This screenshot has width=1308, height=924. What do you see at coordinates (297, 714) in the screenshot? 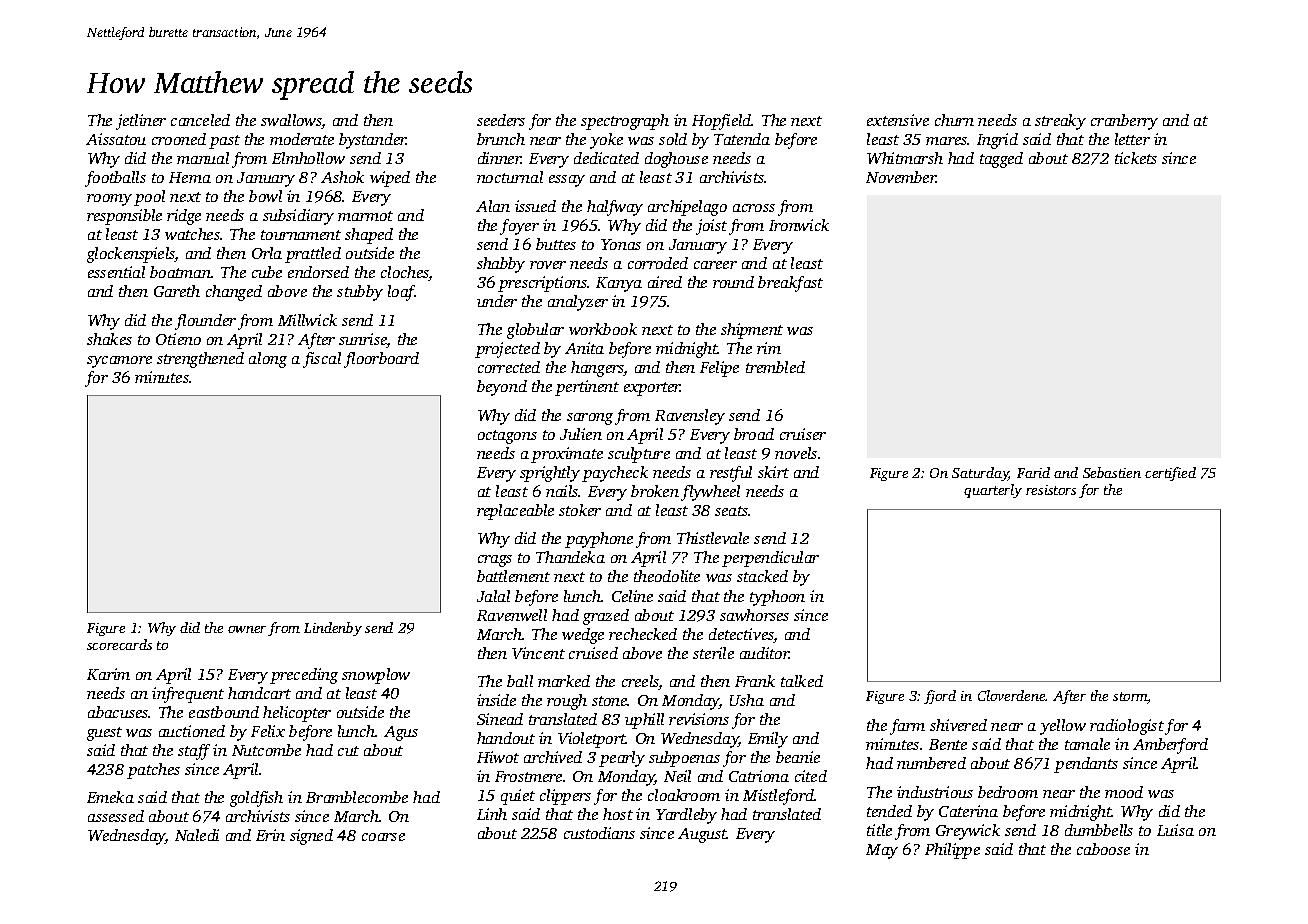
I see `helicopter` at bounding box center [297, 714].
